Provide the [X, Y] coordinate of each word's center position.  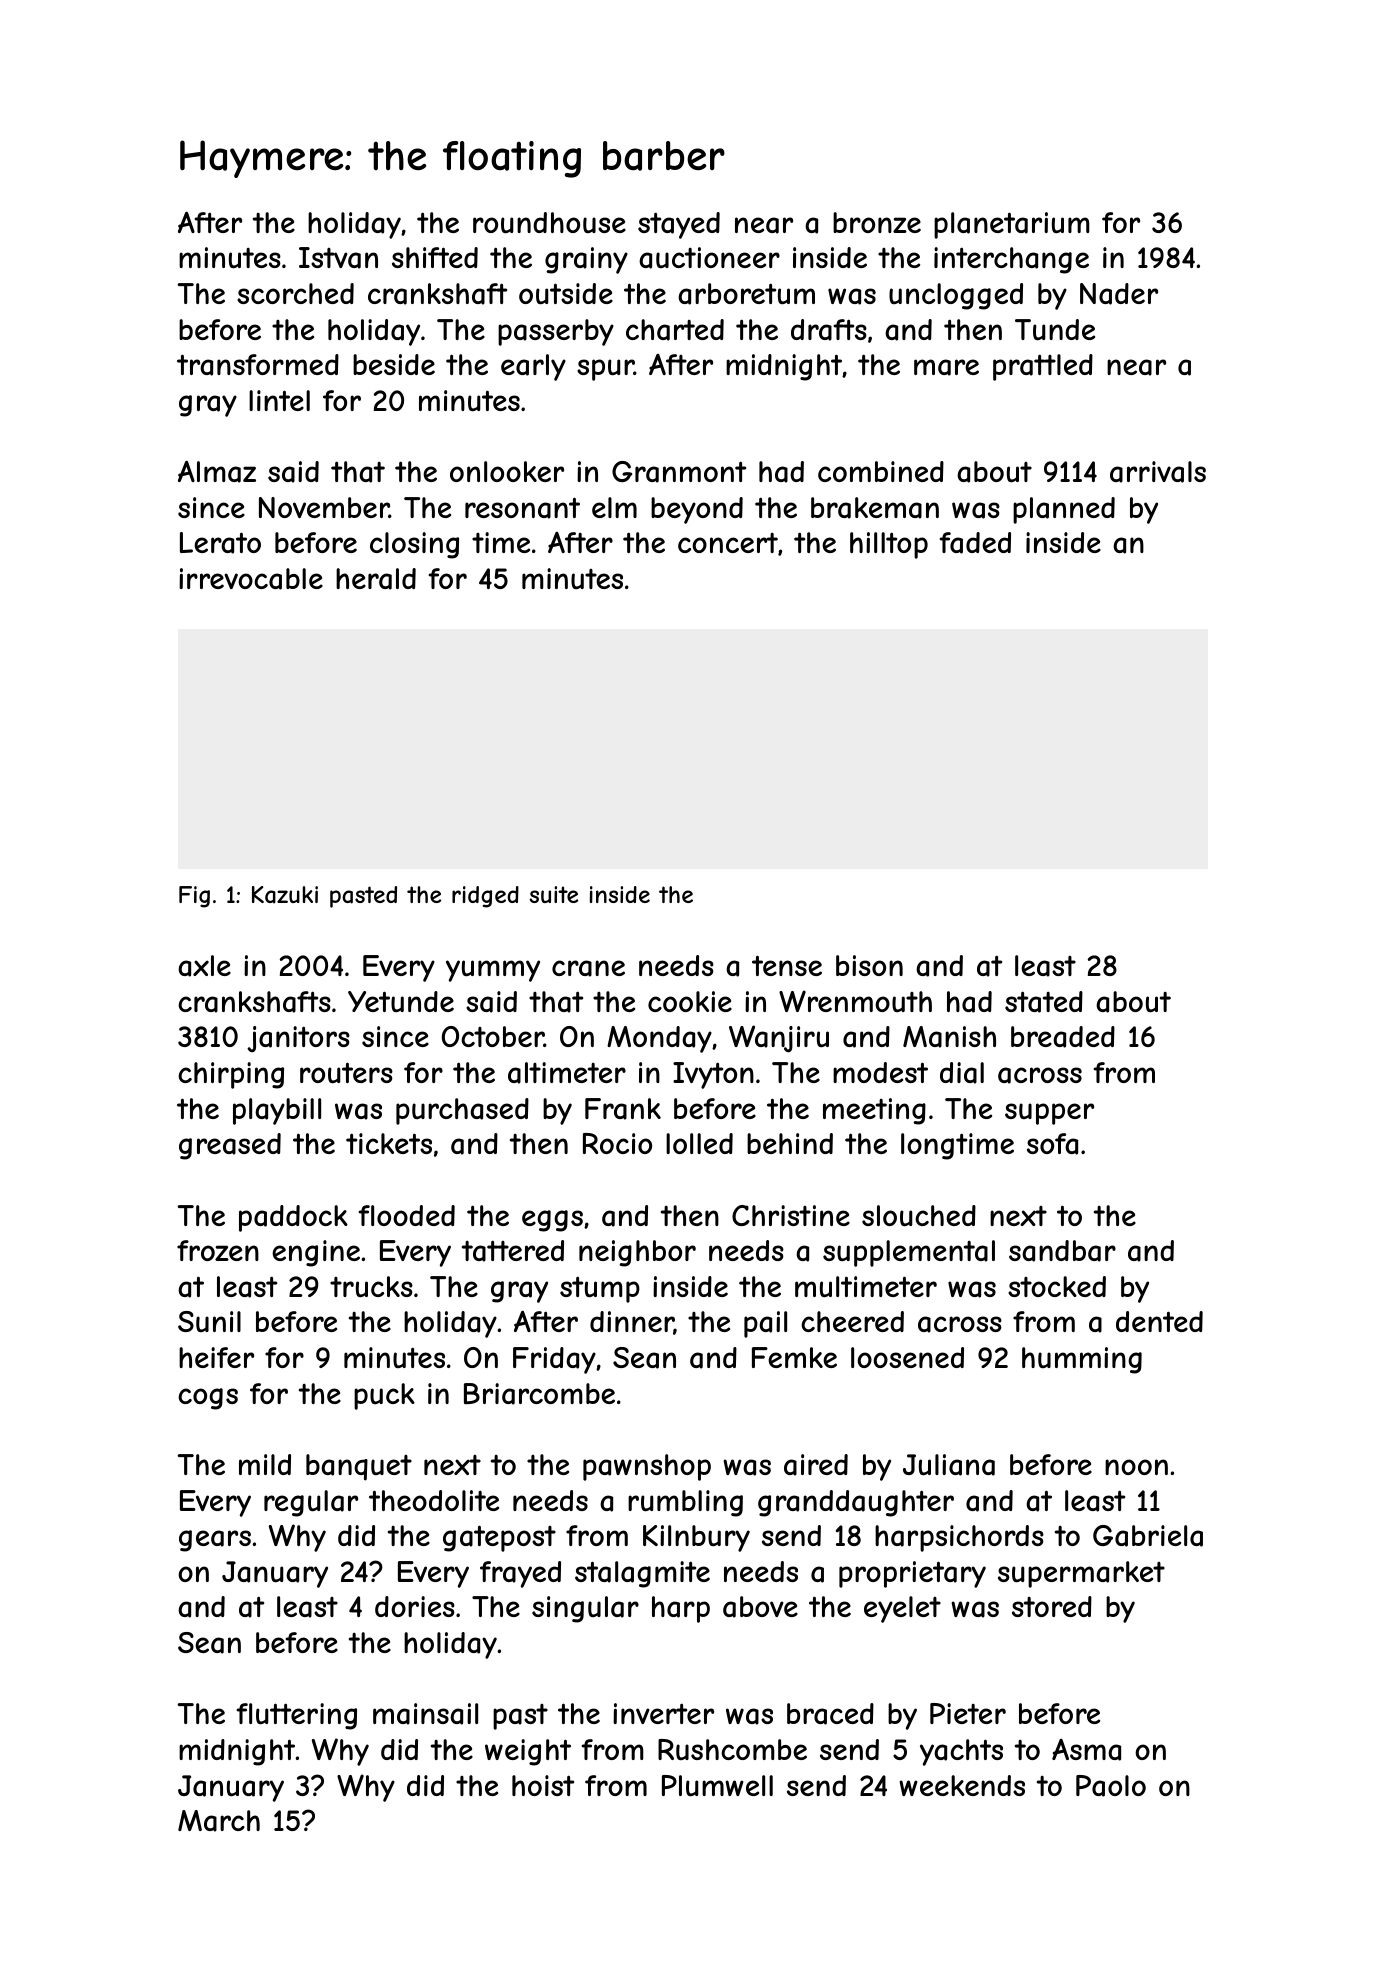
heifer [216, 1357]
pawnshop [647, 1467]
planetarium [1012, 225]
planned [1064, 510]
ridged [485, 897]
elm [614, 507]
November [324, 507]
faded [975, 543]
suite [553, 894]
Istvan [338, 258]
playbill [277, 1111]
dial [962, 1073]
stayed [679, 225]
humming [1082, 1360]
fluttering [297, 1716]
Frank [623, 1109]
